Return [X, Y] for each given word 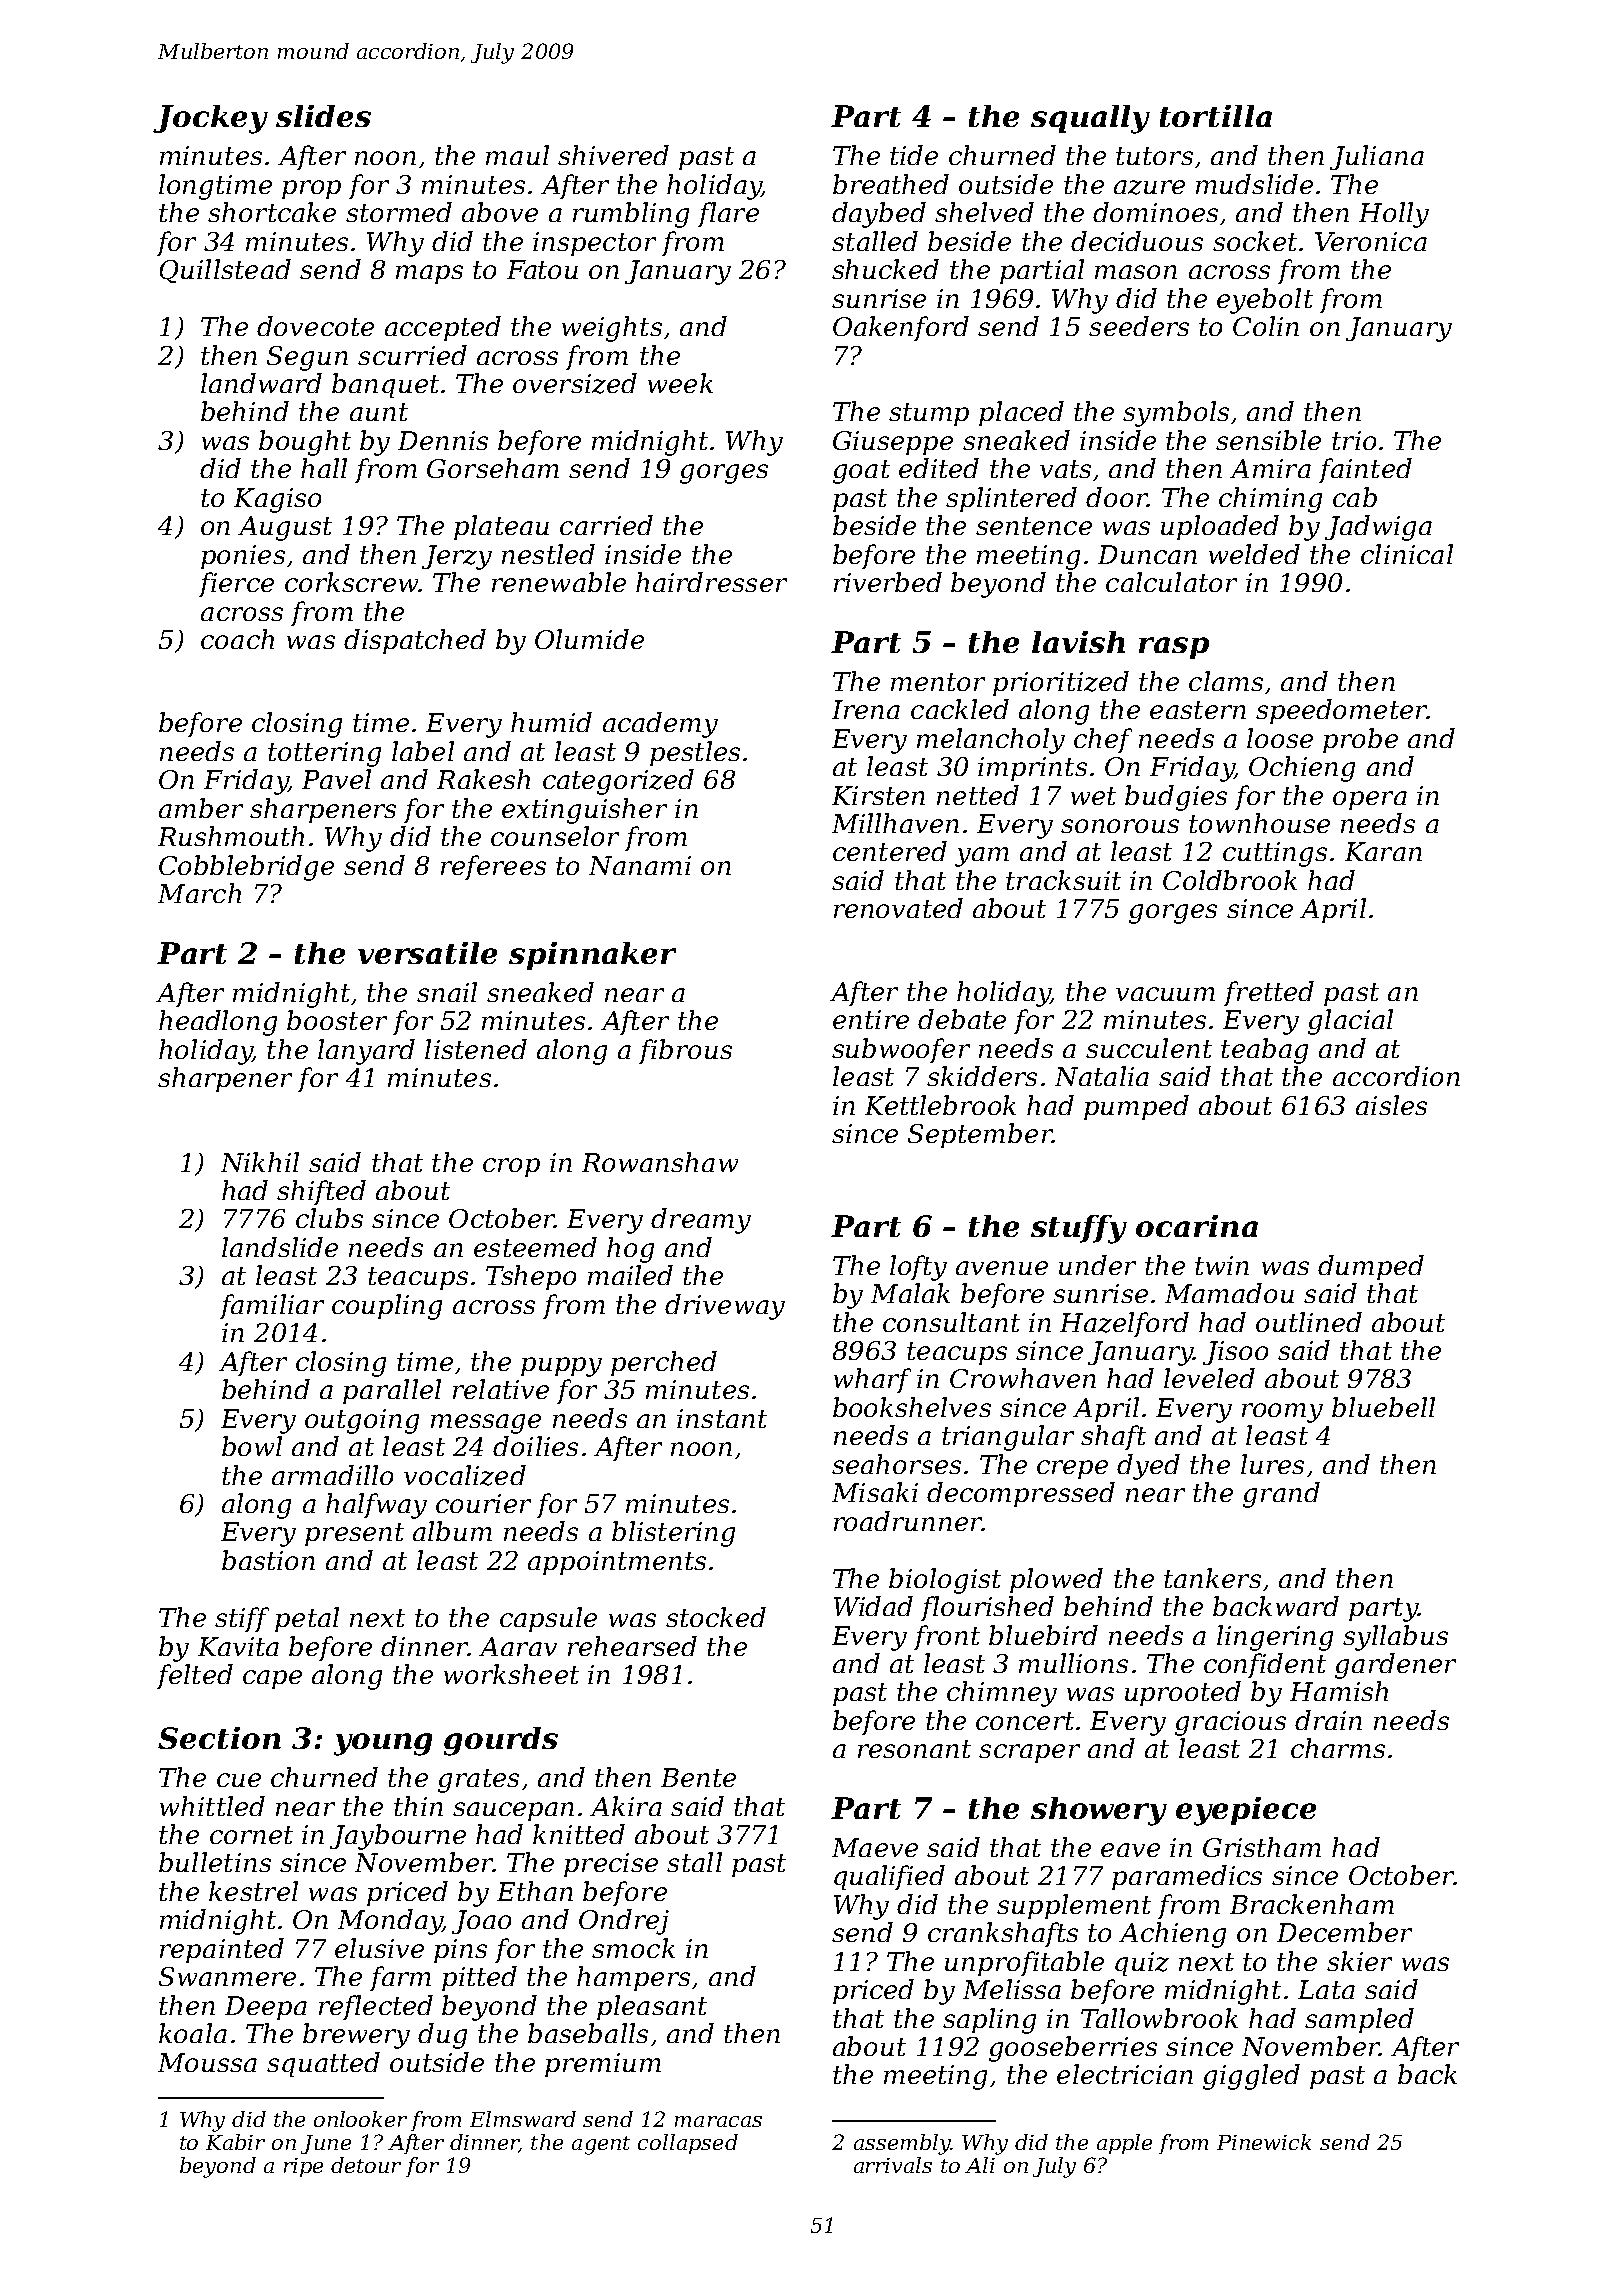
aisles [1391, 1105]
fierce [236, 584]
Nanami [640, 865]
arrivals [893, 2165]
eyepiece [1246, 1811]
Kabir [235, 2142]
